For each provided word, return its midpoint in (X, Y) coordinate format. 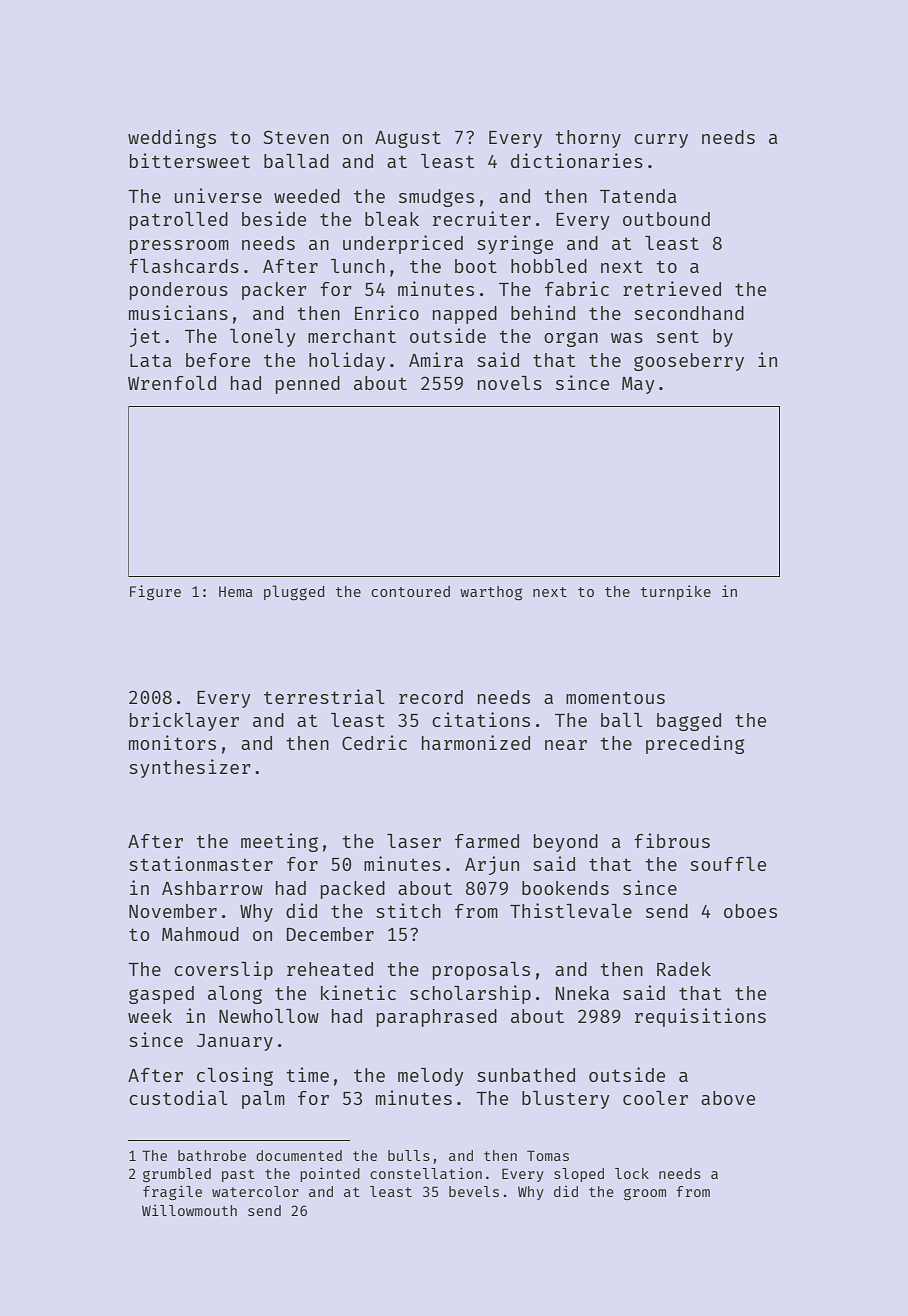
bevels (474, 1191)
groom (645, 1194)
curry (661, 141)
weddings (172, 138)
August (408, 139)
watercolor (255, 1191)
